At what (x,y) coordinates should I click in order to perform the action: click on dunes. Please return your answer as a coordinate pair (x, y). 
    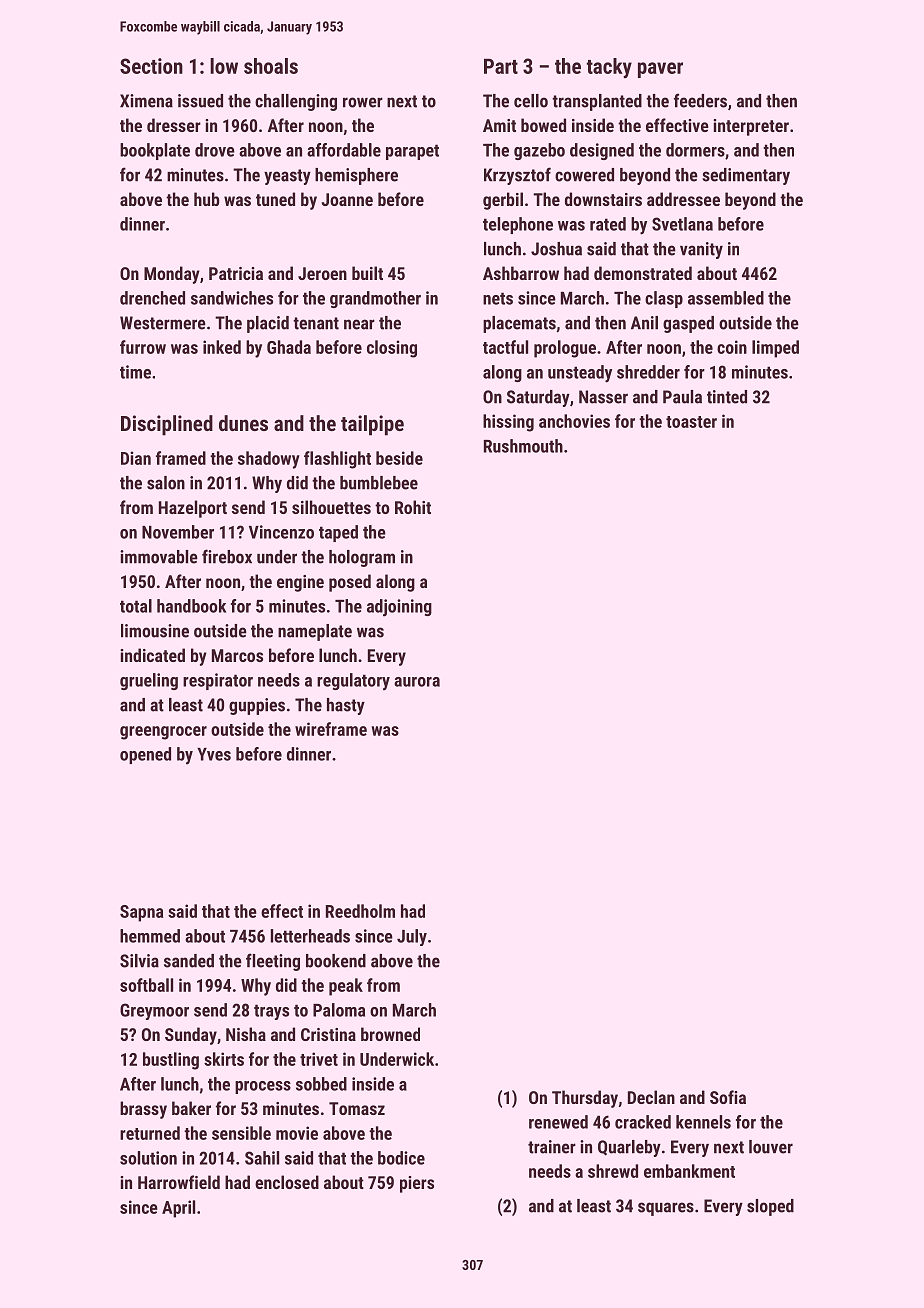
    Looking at the image, I should click on (243, 423).
